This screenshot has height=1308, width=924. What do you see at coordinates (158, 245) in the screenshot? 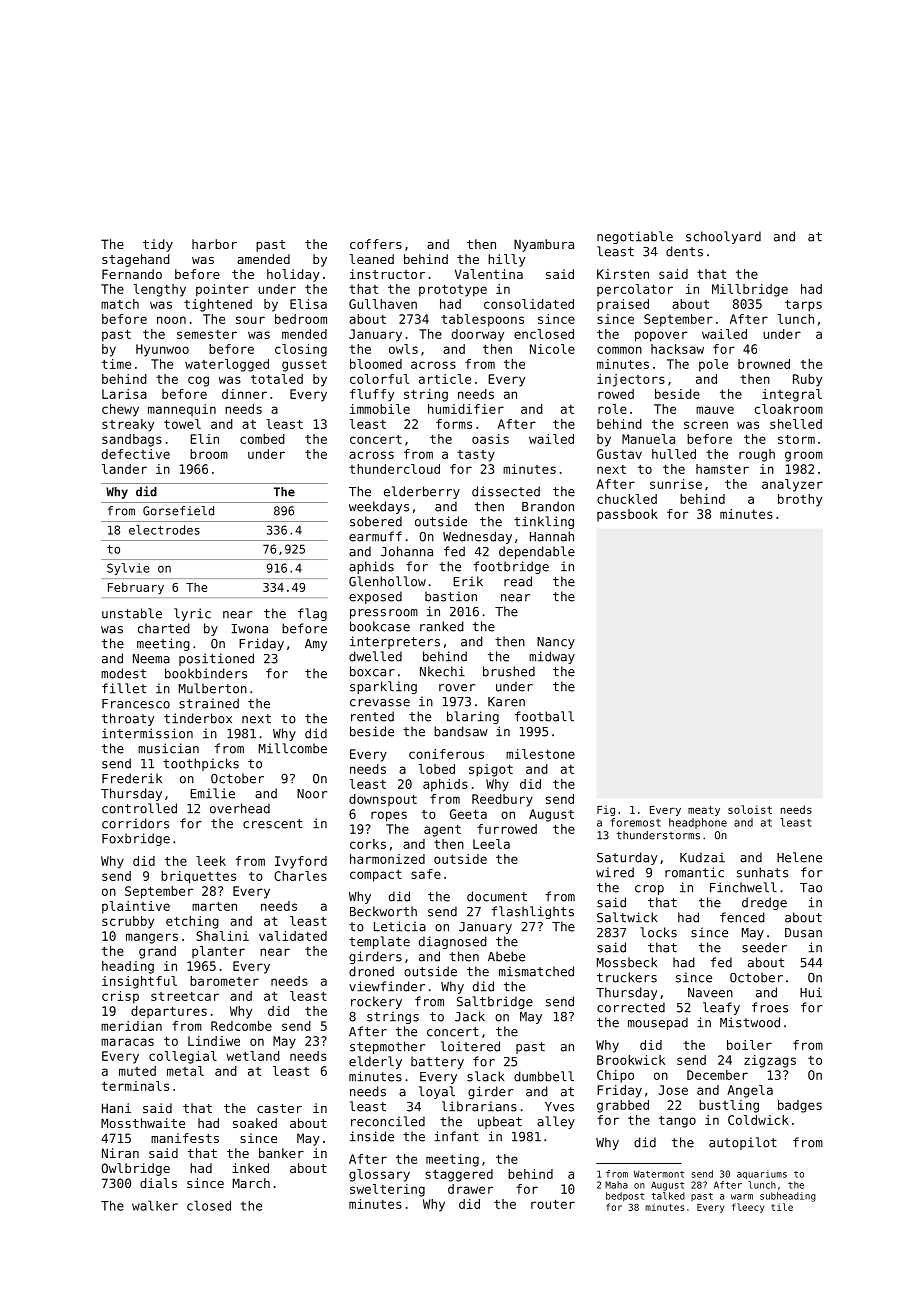
I see `tidy` at bounding box center [158, 245].
